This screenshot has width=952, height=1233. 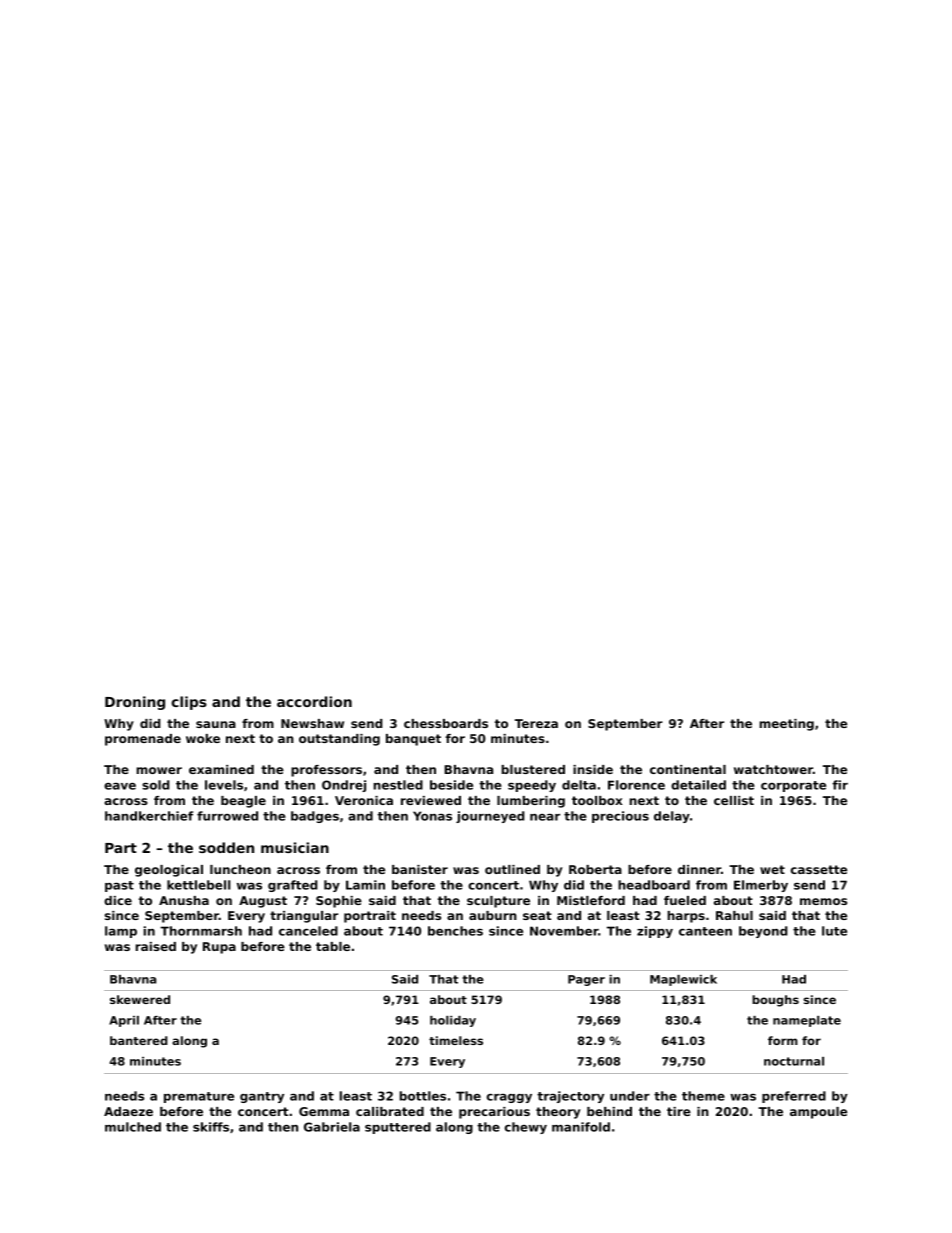 What do you see at coordinates (536, 723) in the screenshot?
I see `Tereza` at bounding box center [536, 723].
